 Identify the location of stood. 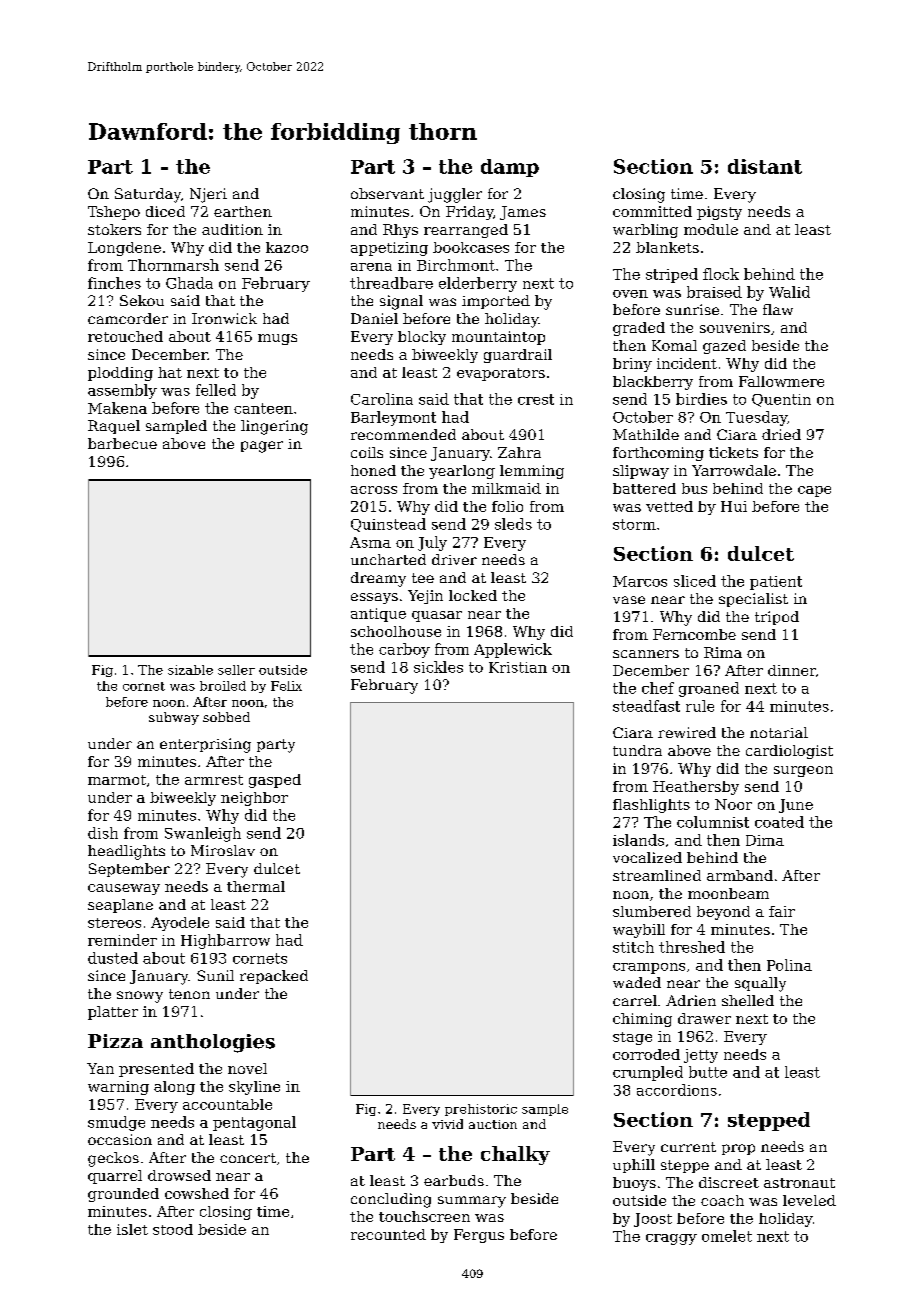
(173, 1229).
